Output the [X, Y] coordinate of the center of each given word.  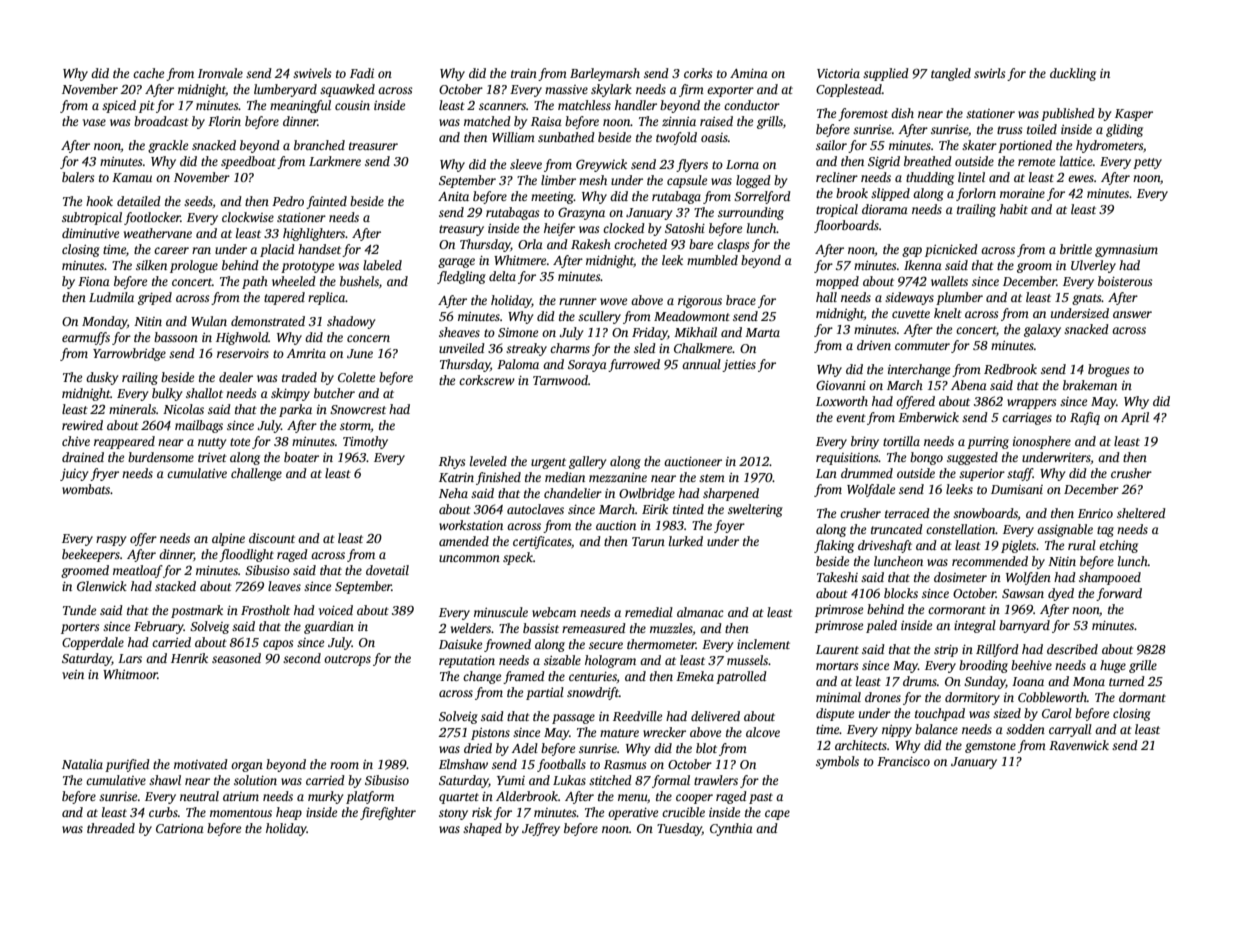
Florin [224, 121]
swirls [989, 73]
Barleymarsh [605, 74]
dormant [1142, 697]
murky [325, 797]
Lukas [569, 780]
